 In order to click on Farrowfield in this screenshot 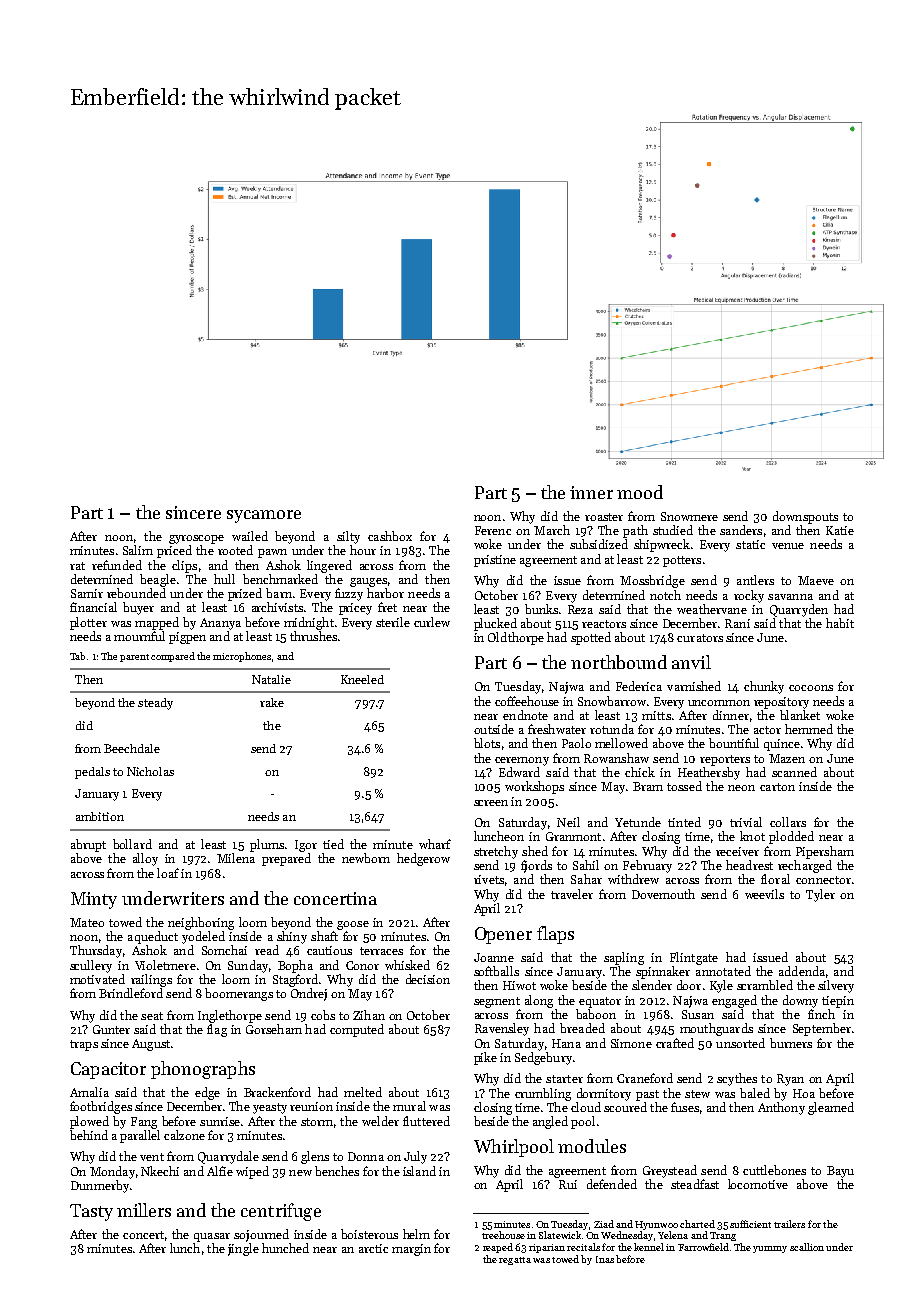, I will do `click(703, 1247)`.
